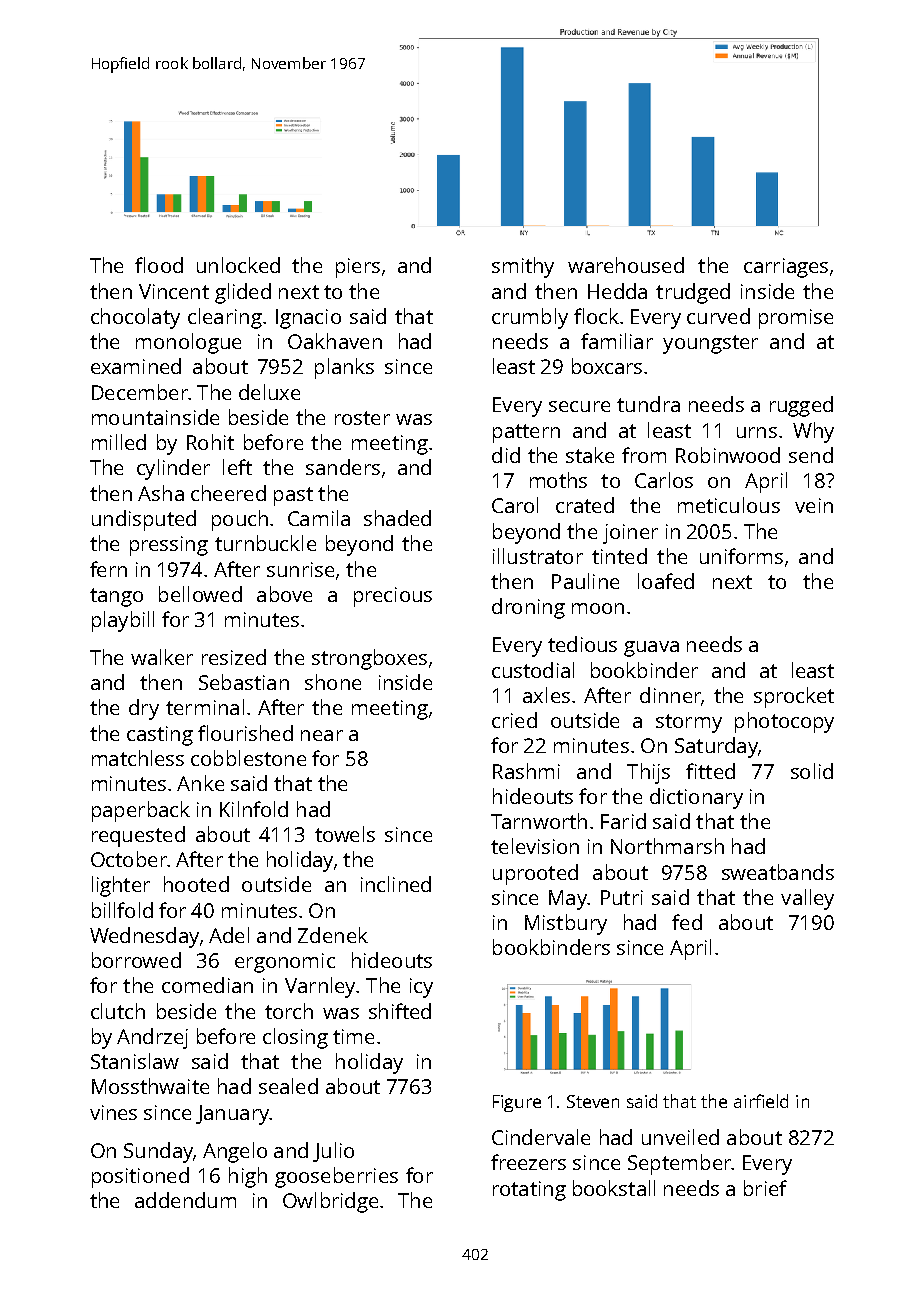 This screenshot has width=924, height=1311. Describe the element at coordinates (506, 455) in the screenshot. I see `did` at that location.
